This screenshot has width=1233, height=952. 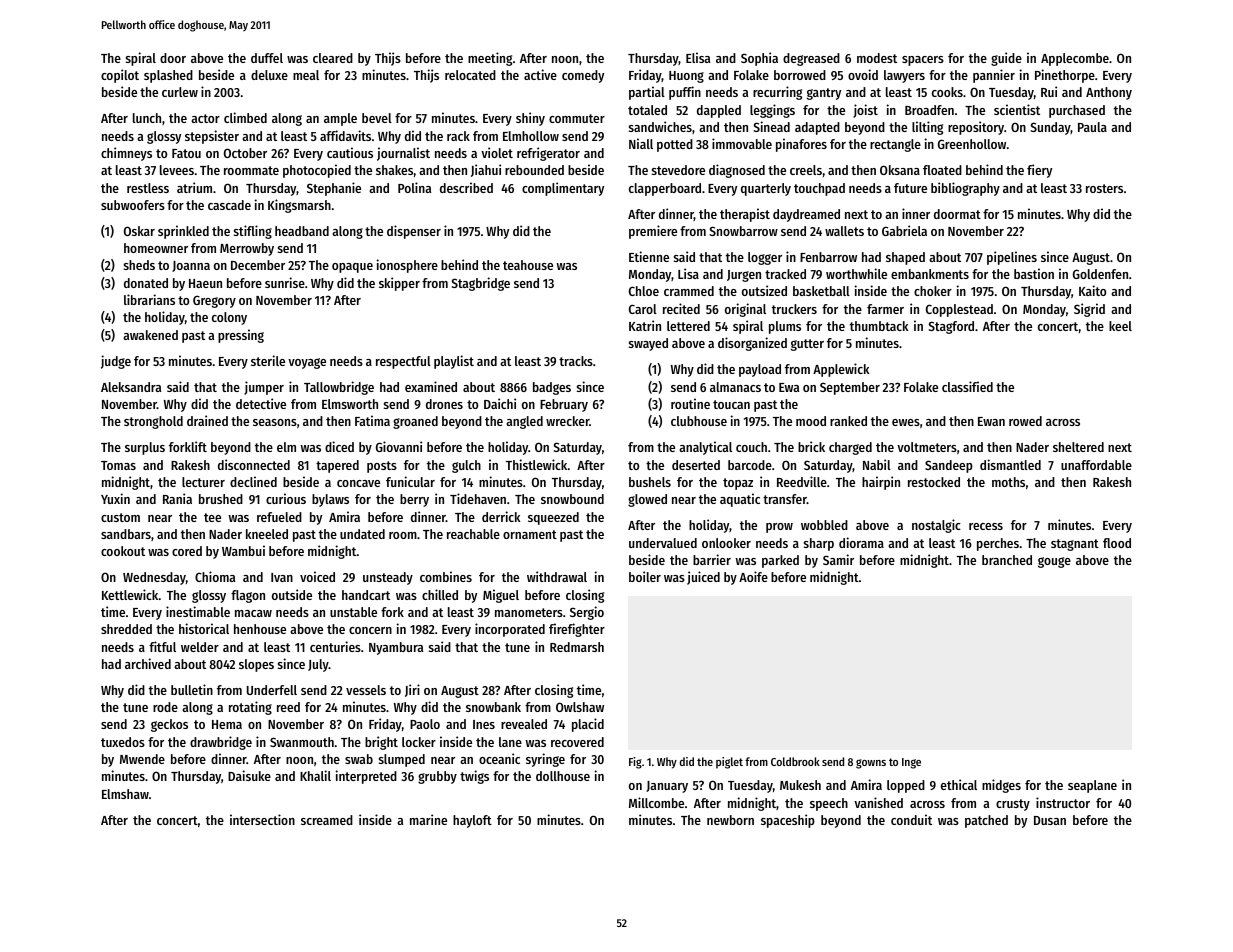 I want to click on dollhouse, so click(x=563, y=776).
